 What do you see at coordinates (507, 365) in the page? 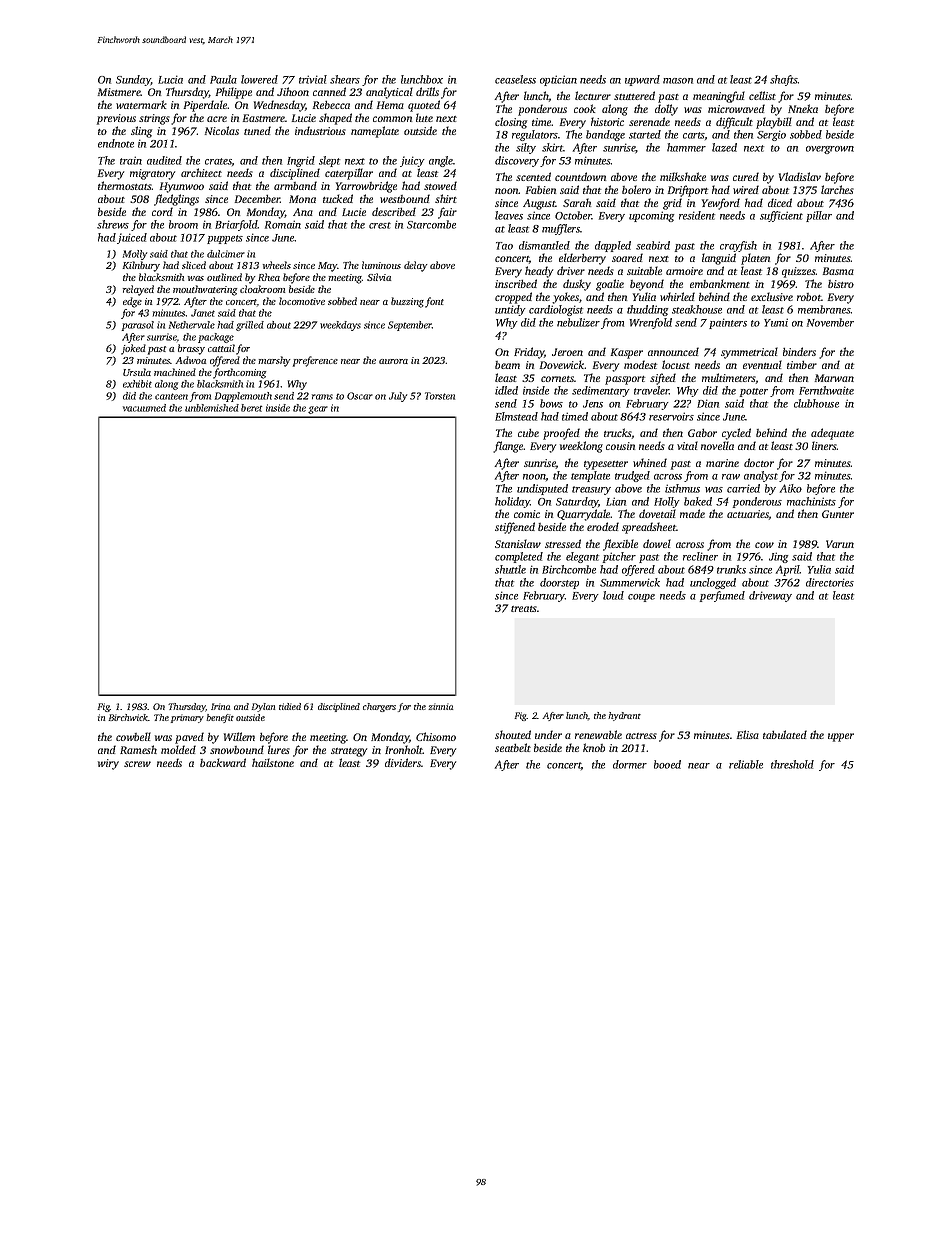
I see `beam` at bounding box center [507, 365].
